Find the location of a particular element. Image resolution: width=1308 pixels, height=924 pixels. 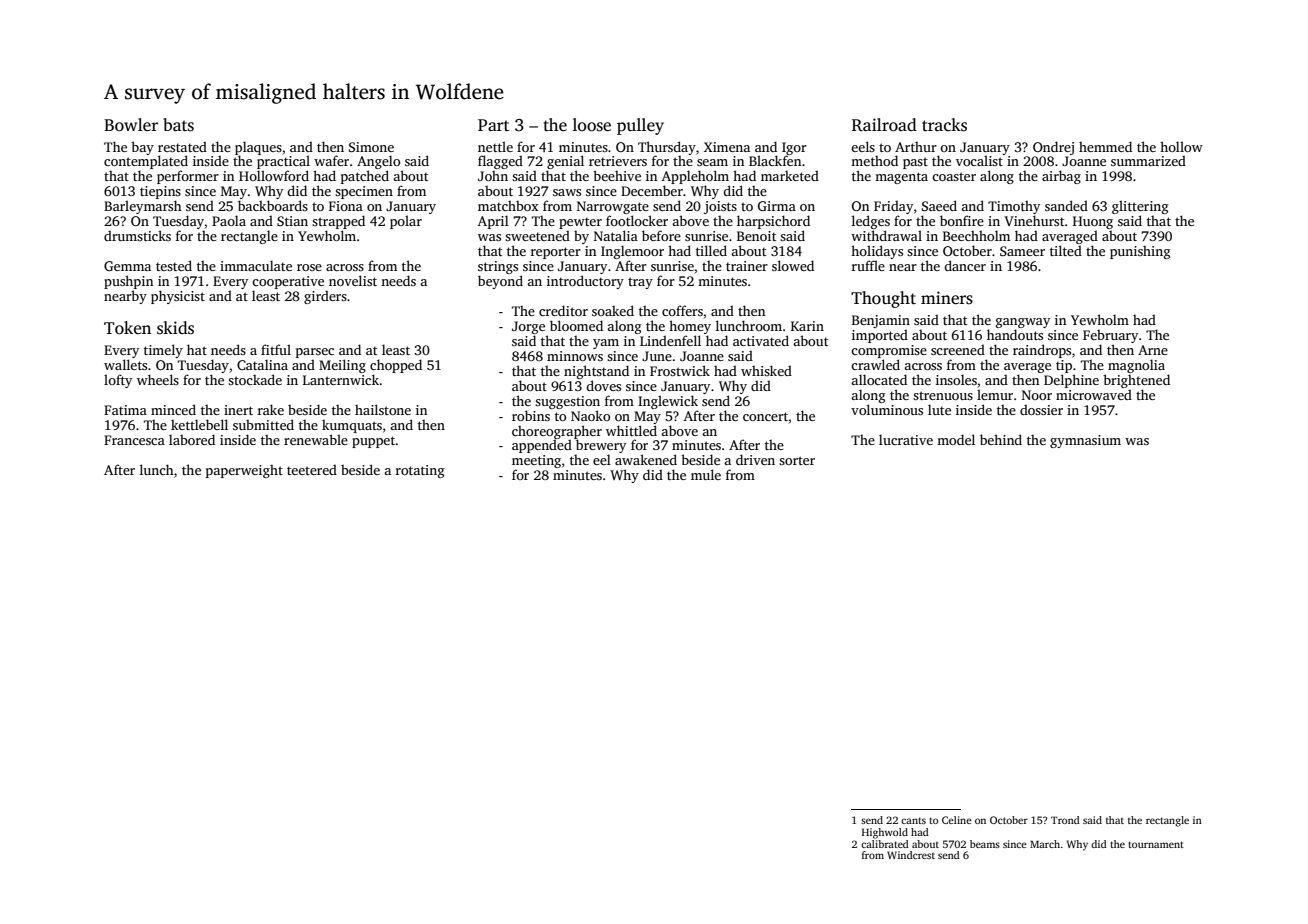

Simone is located at coordinates (371, 147).
